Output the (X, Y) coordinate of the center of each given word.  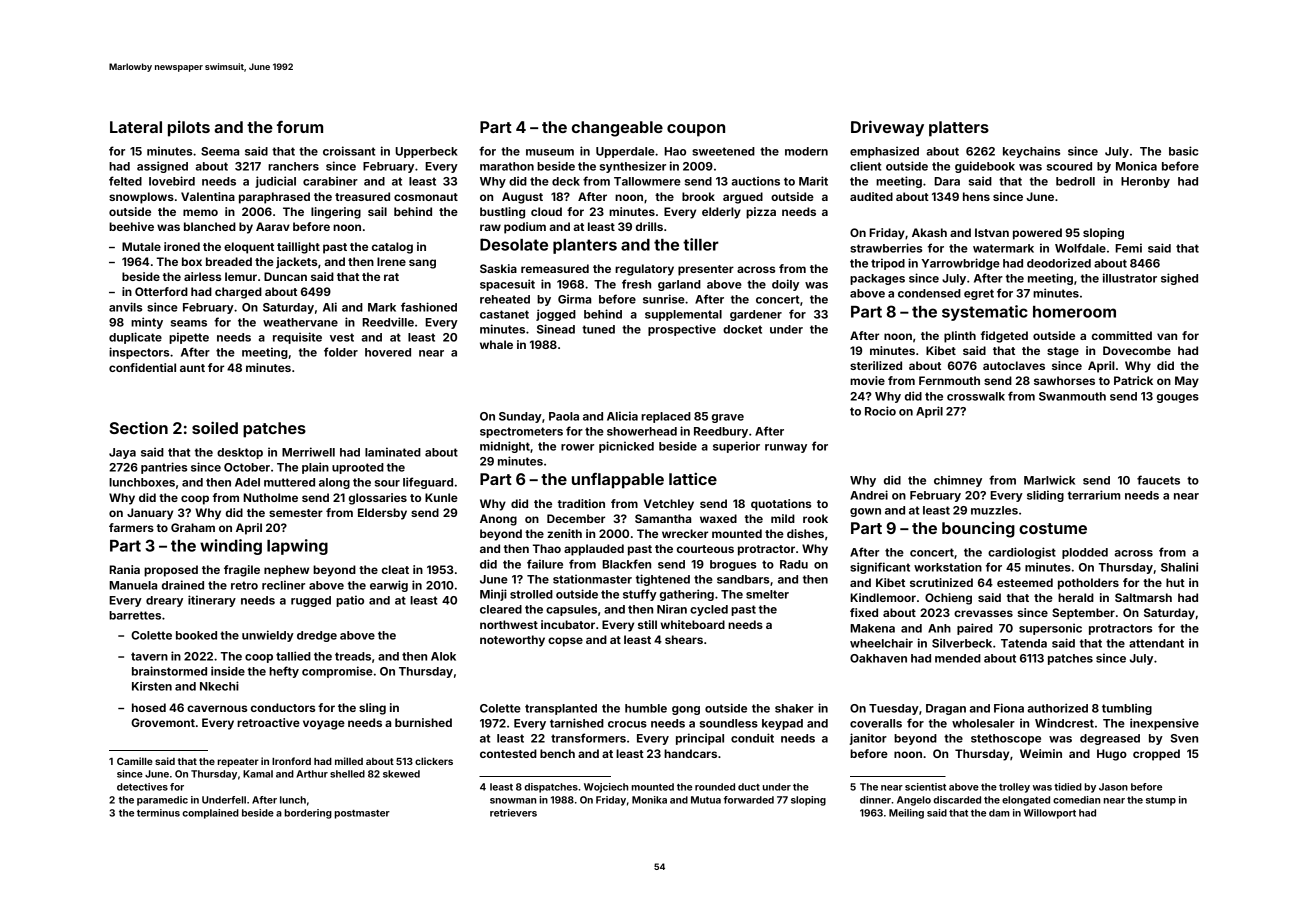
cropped (1156, 755)
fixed (864, 612)
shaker (794, 708)
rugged (311, 601)
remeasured (555, 268)
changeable (617, 129)
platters (959, 129)
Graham (193, 527)
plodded (1085, 553)
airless (202, 276)
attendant (1156, 643)
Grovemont (163, 722)
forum (300, 127)
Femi (1128, 248)
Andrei (869, 495)
